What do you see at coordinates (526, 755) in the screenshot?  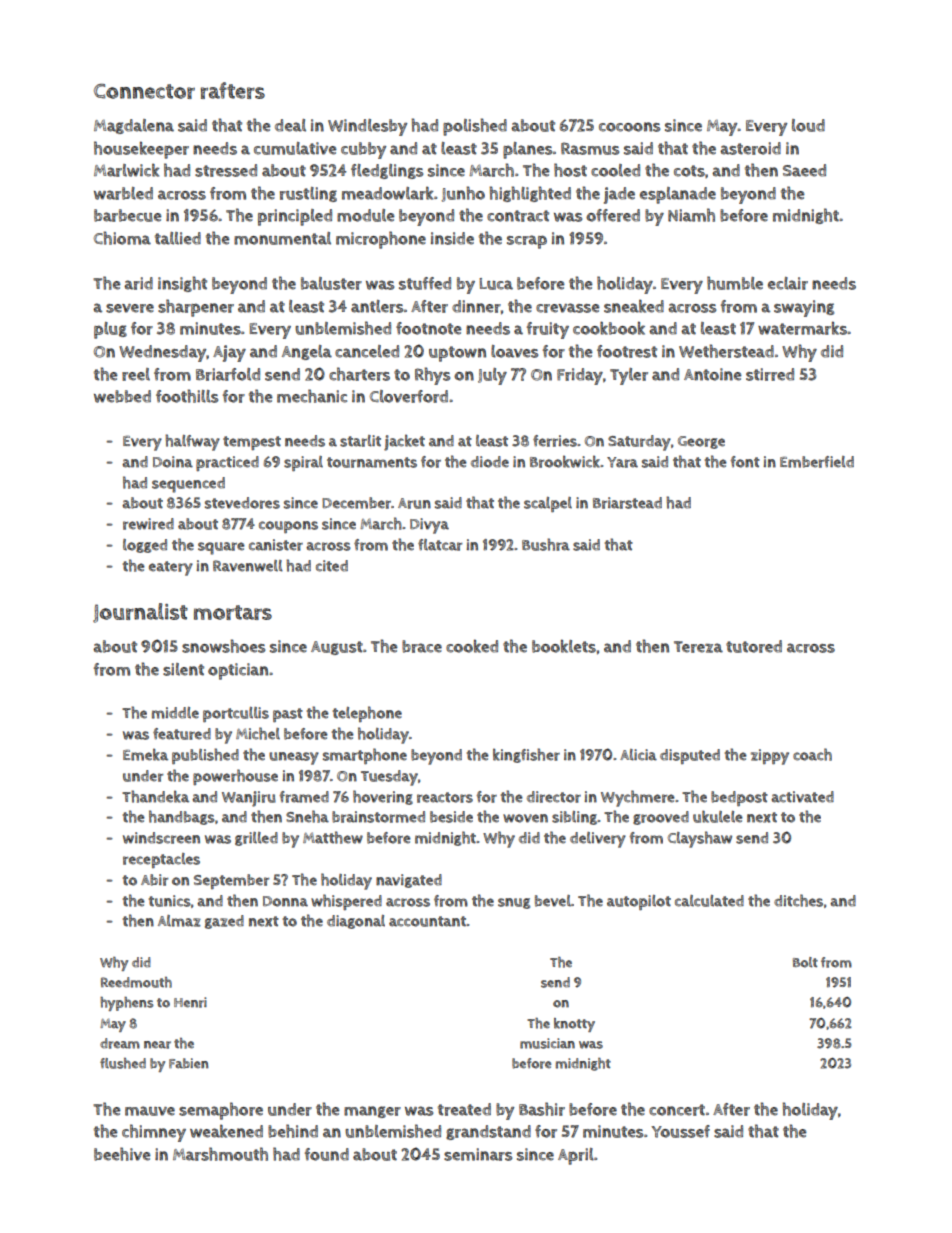 I see `kingfisher` at bounding box center [526, 755].
